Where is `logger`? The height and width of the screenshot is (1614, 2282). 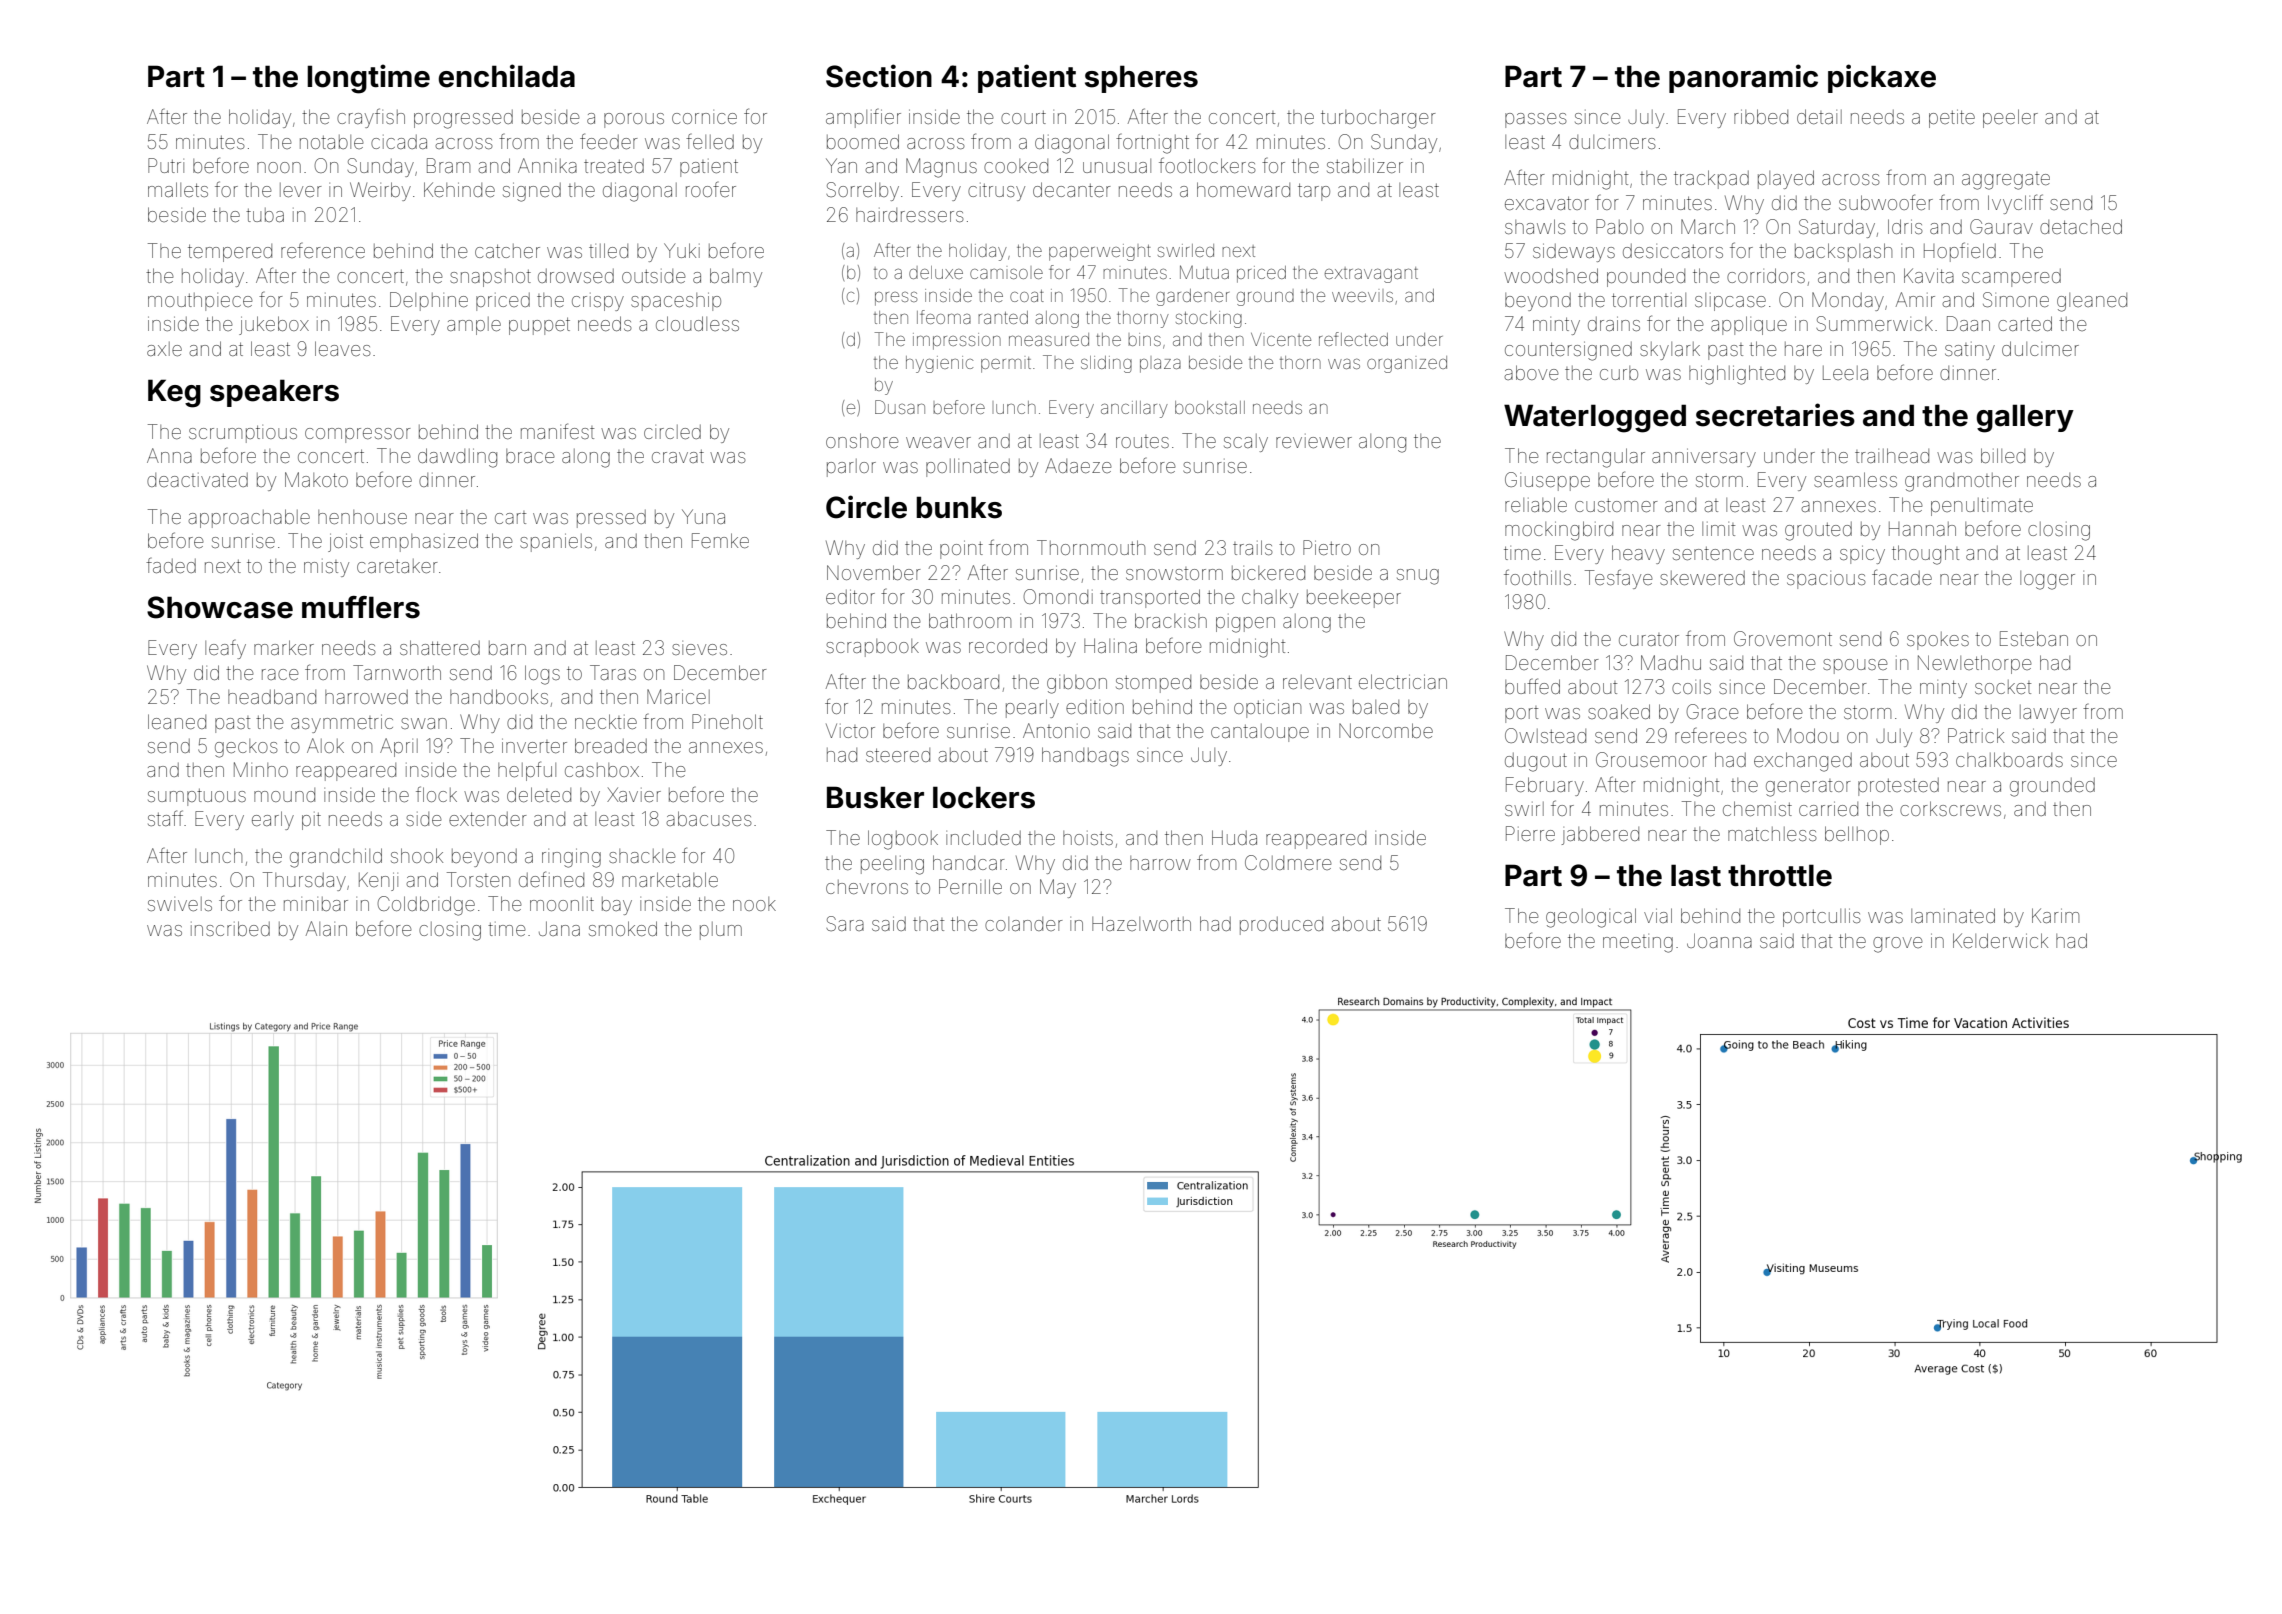 logger is located at coordinates (2047, 580).
